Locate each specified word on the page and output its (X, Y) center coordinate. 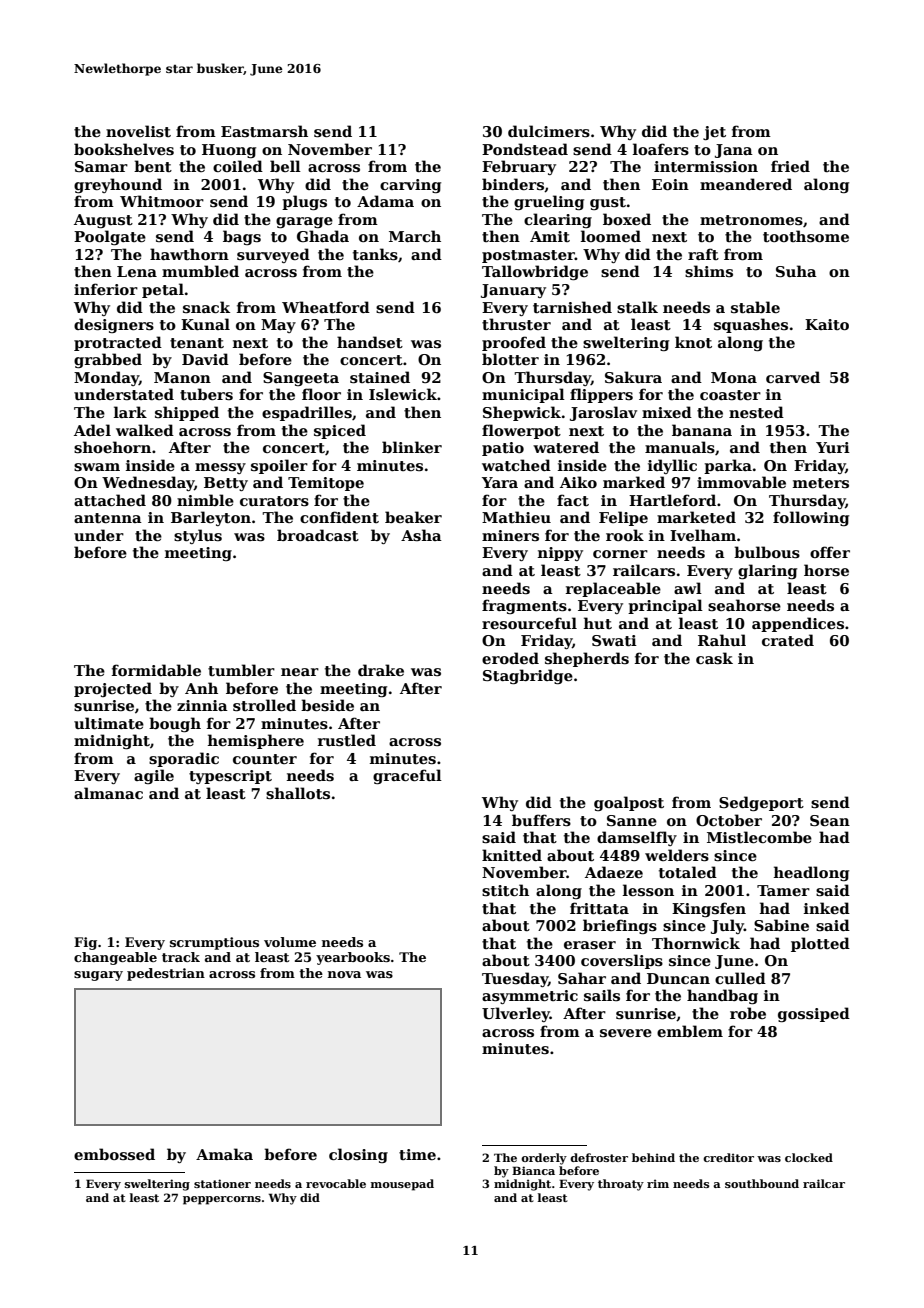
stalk (637, 307)
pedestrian (166, 974)
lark (130, 412)
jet (714, 133)
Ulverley (516, 1014)
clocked (809, 1157)
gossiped (814, 1014)
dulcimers (549, 131)
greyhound (118, 185)
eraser (590, 945)
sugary (98, 976)
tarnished (572, 307)
